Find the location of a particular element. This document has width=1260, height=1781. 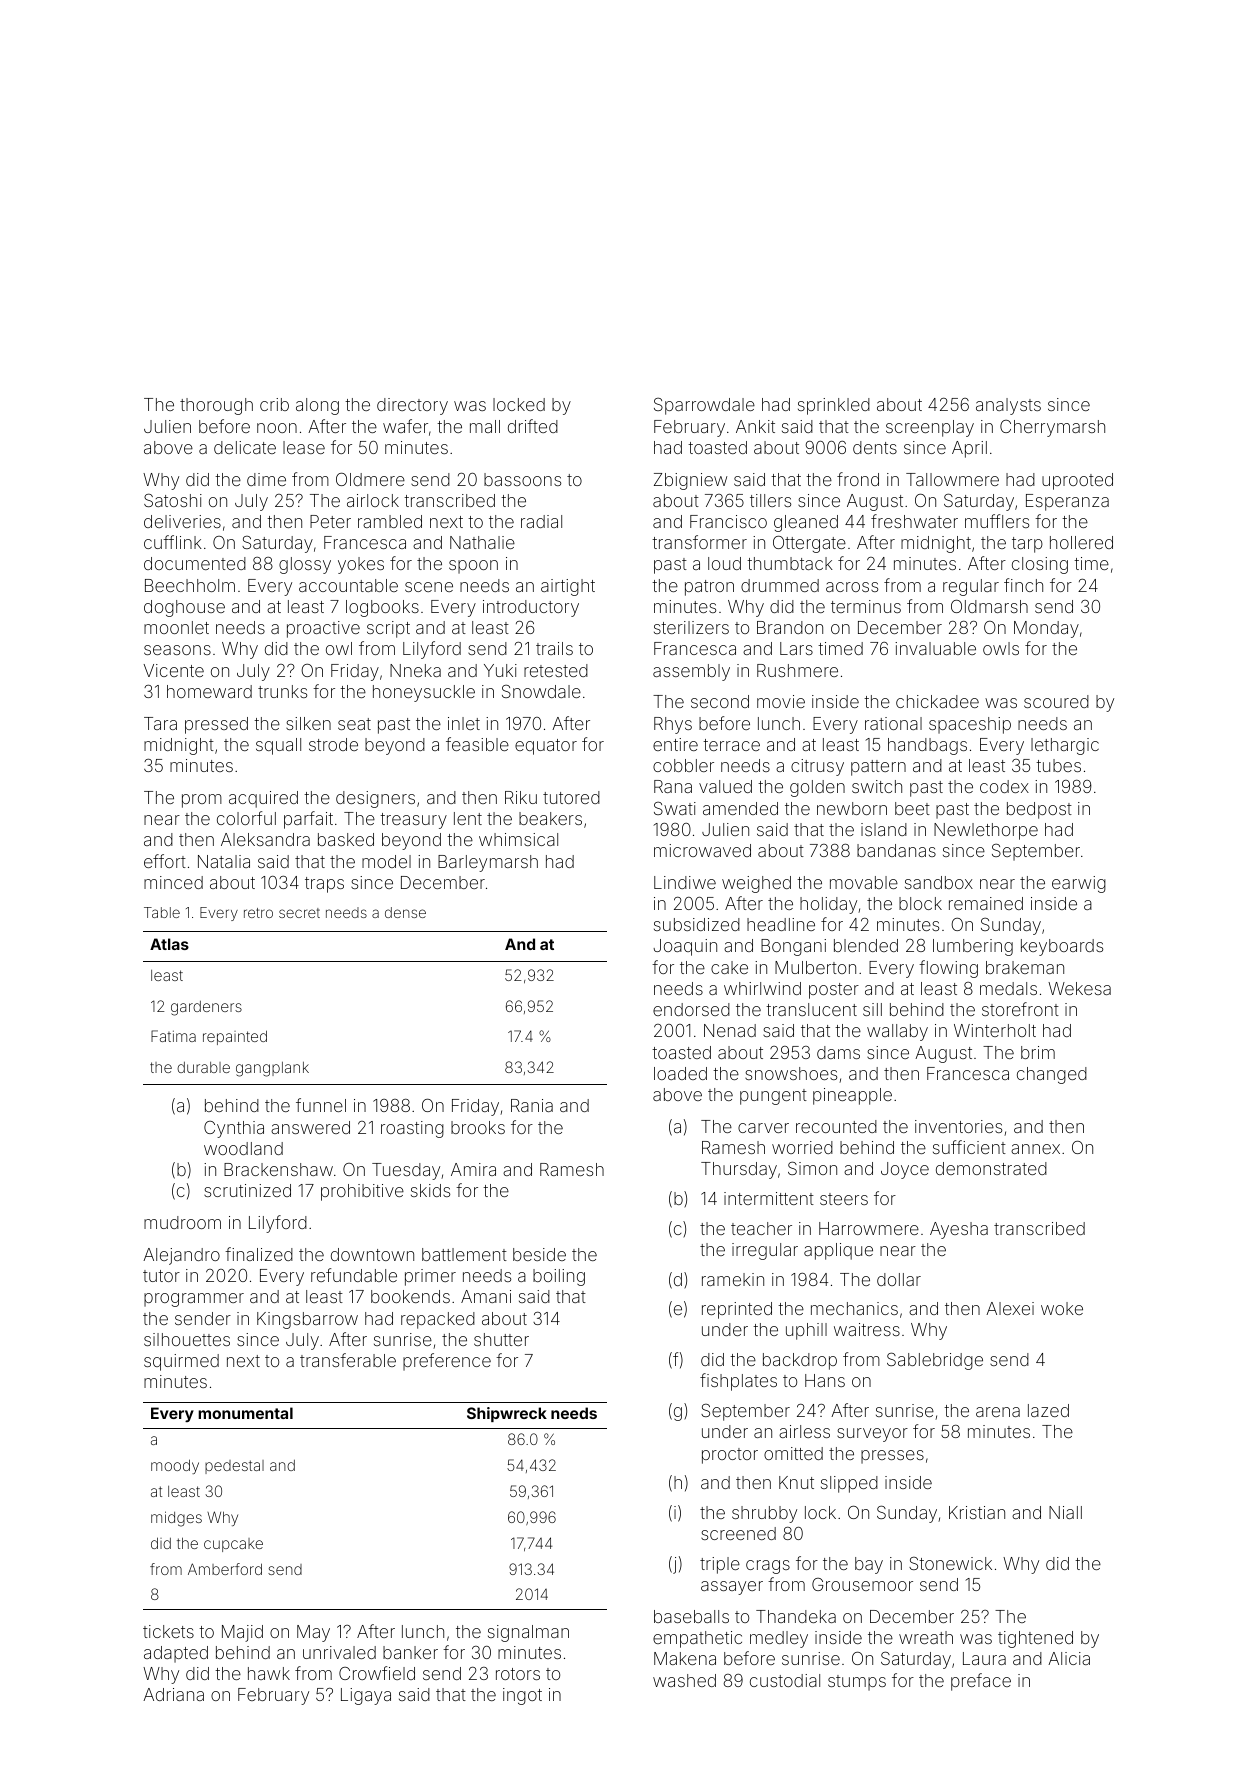

Shipwreck is located at coordinates (507, 1414).
